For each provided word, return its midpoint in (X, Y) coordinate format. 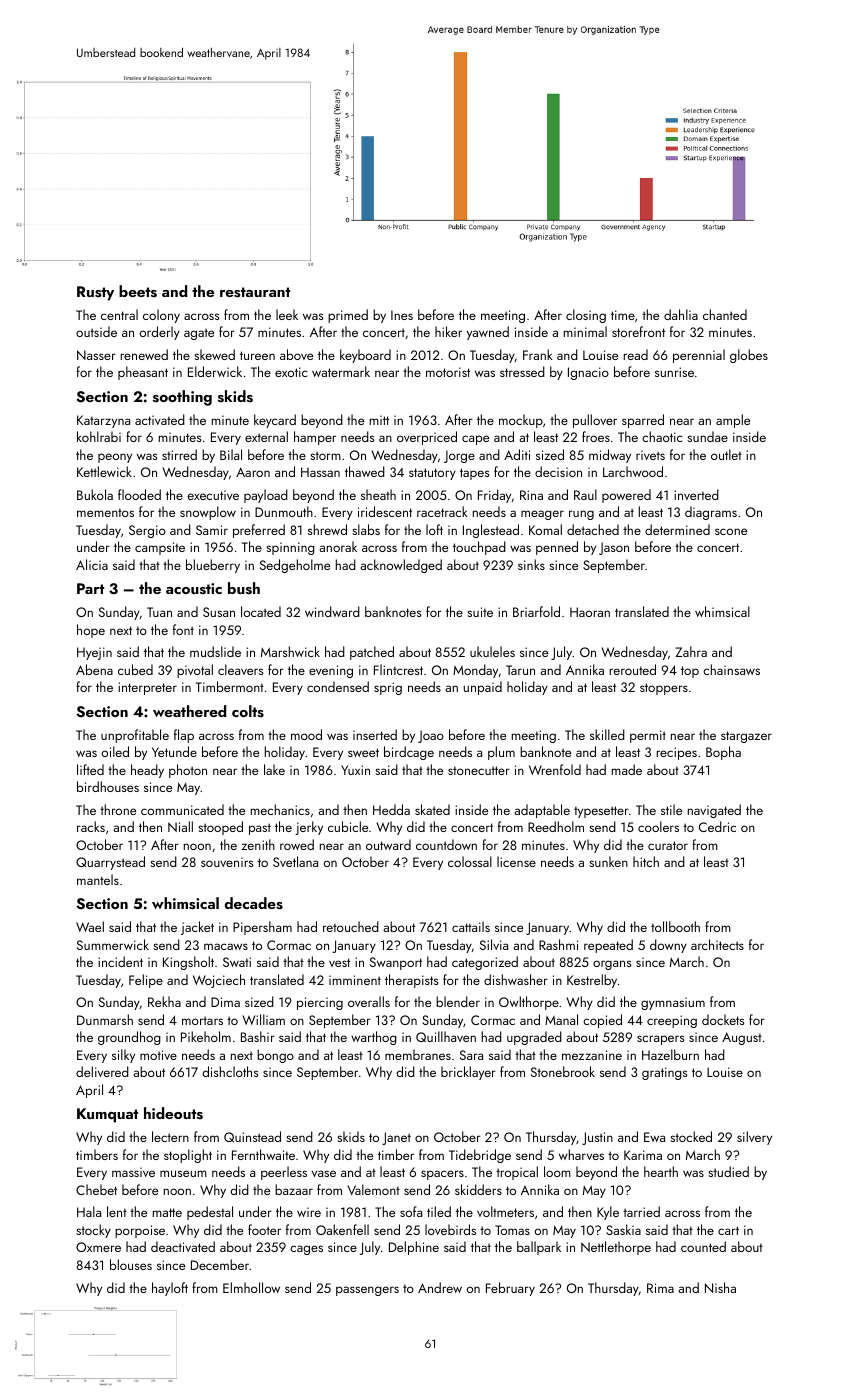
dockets (723, 1019)
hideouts (173, 1113)
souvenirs (227, 862)
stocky (93, 1231)
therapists (411, 981)
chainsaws (731, 669)
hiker (448, 331)
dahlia (681, 314)
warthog (374, 1038)
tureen (257, 355)
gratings (664, 1073)
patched (372, 653)
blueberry (213, 566)
